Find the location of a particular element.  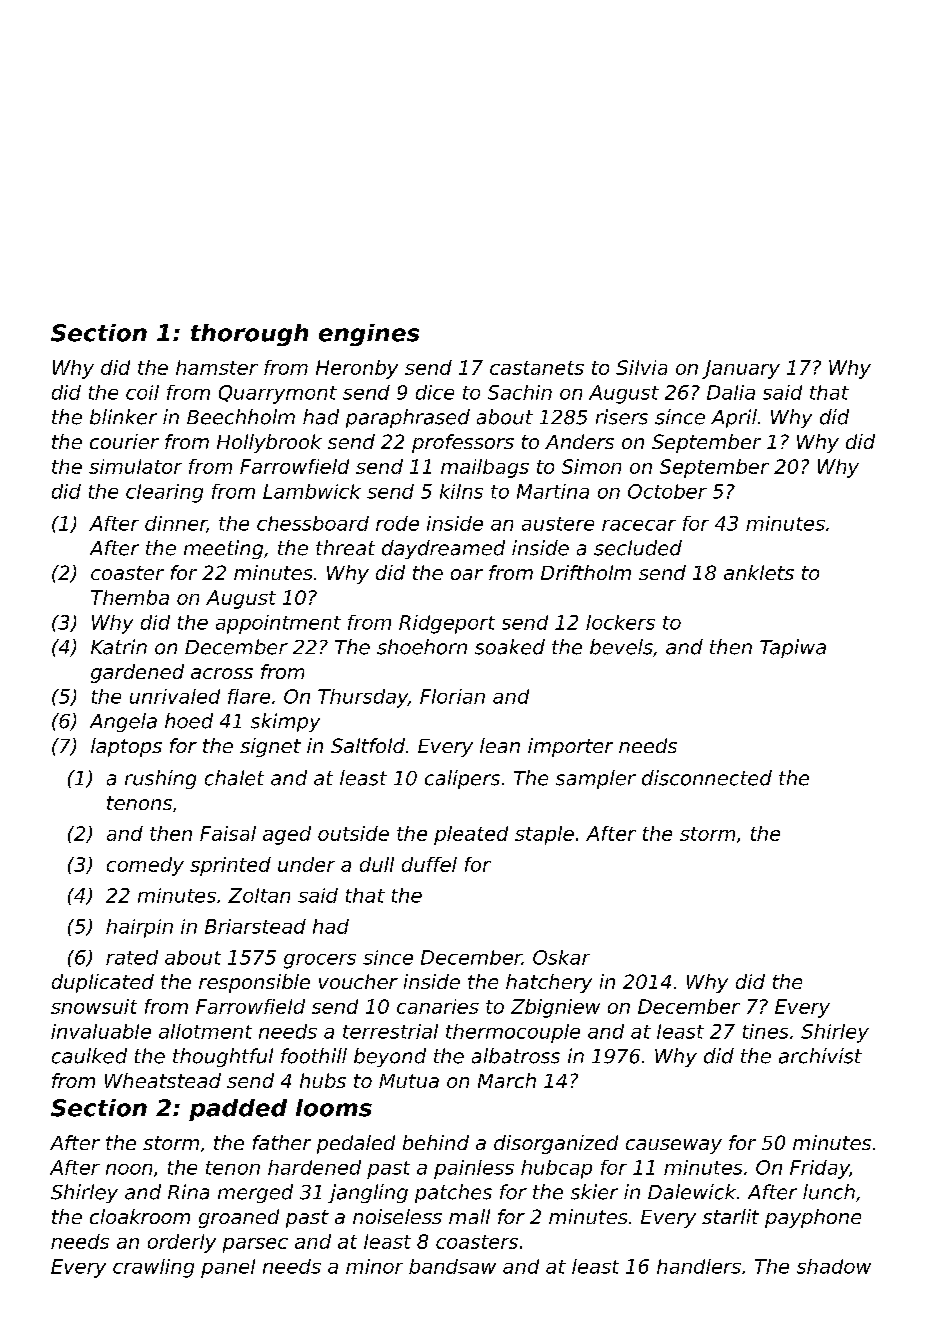

tines is located at coordinates (765, 1031).
